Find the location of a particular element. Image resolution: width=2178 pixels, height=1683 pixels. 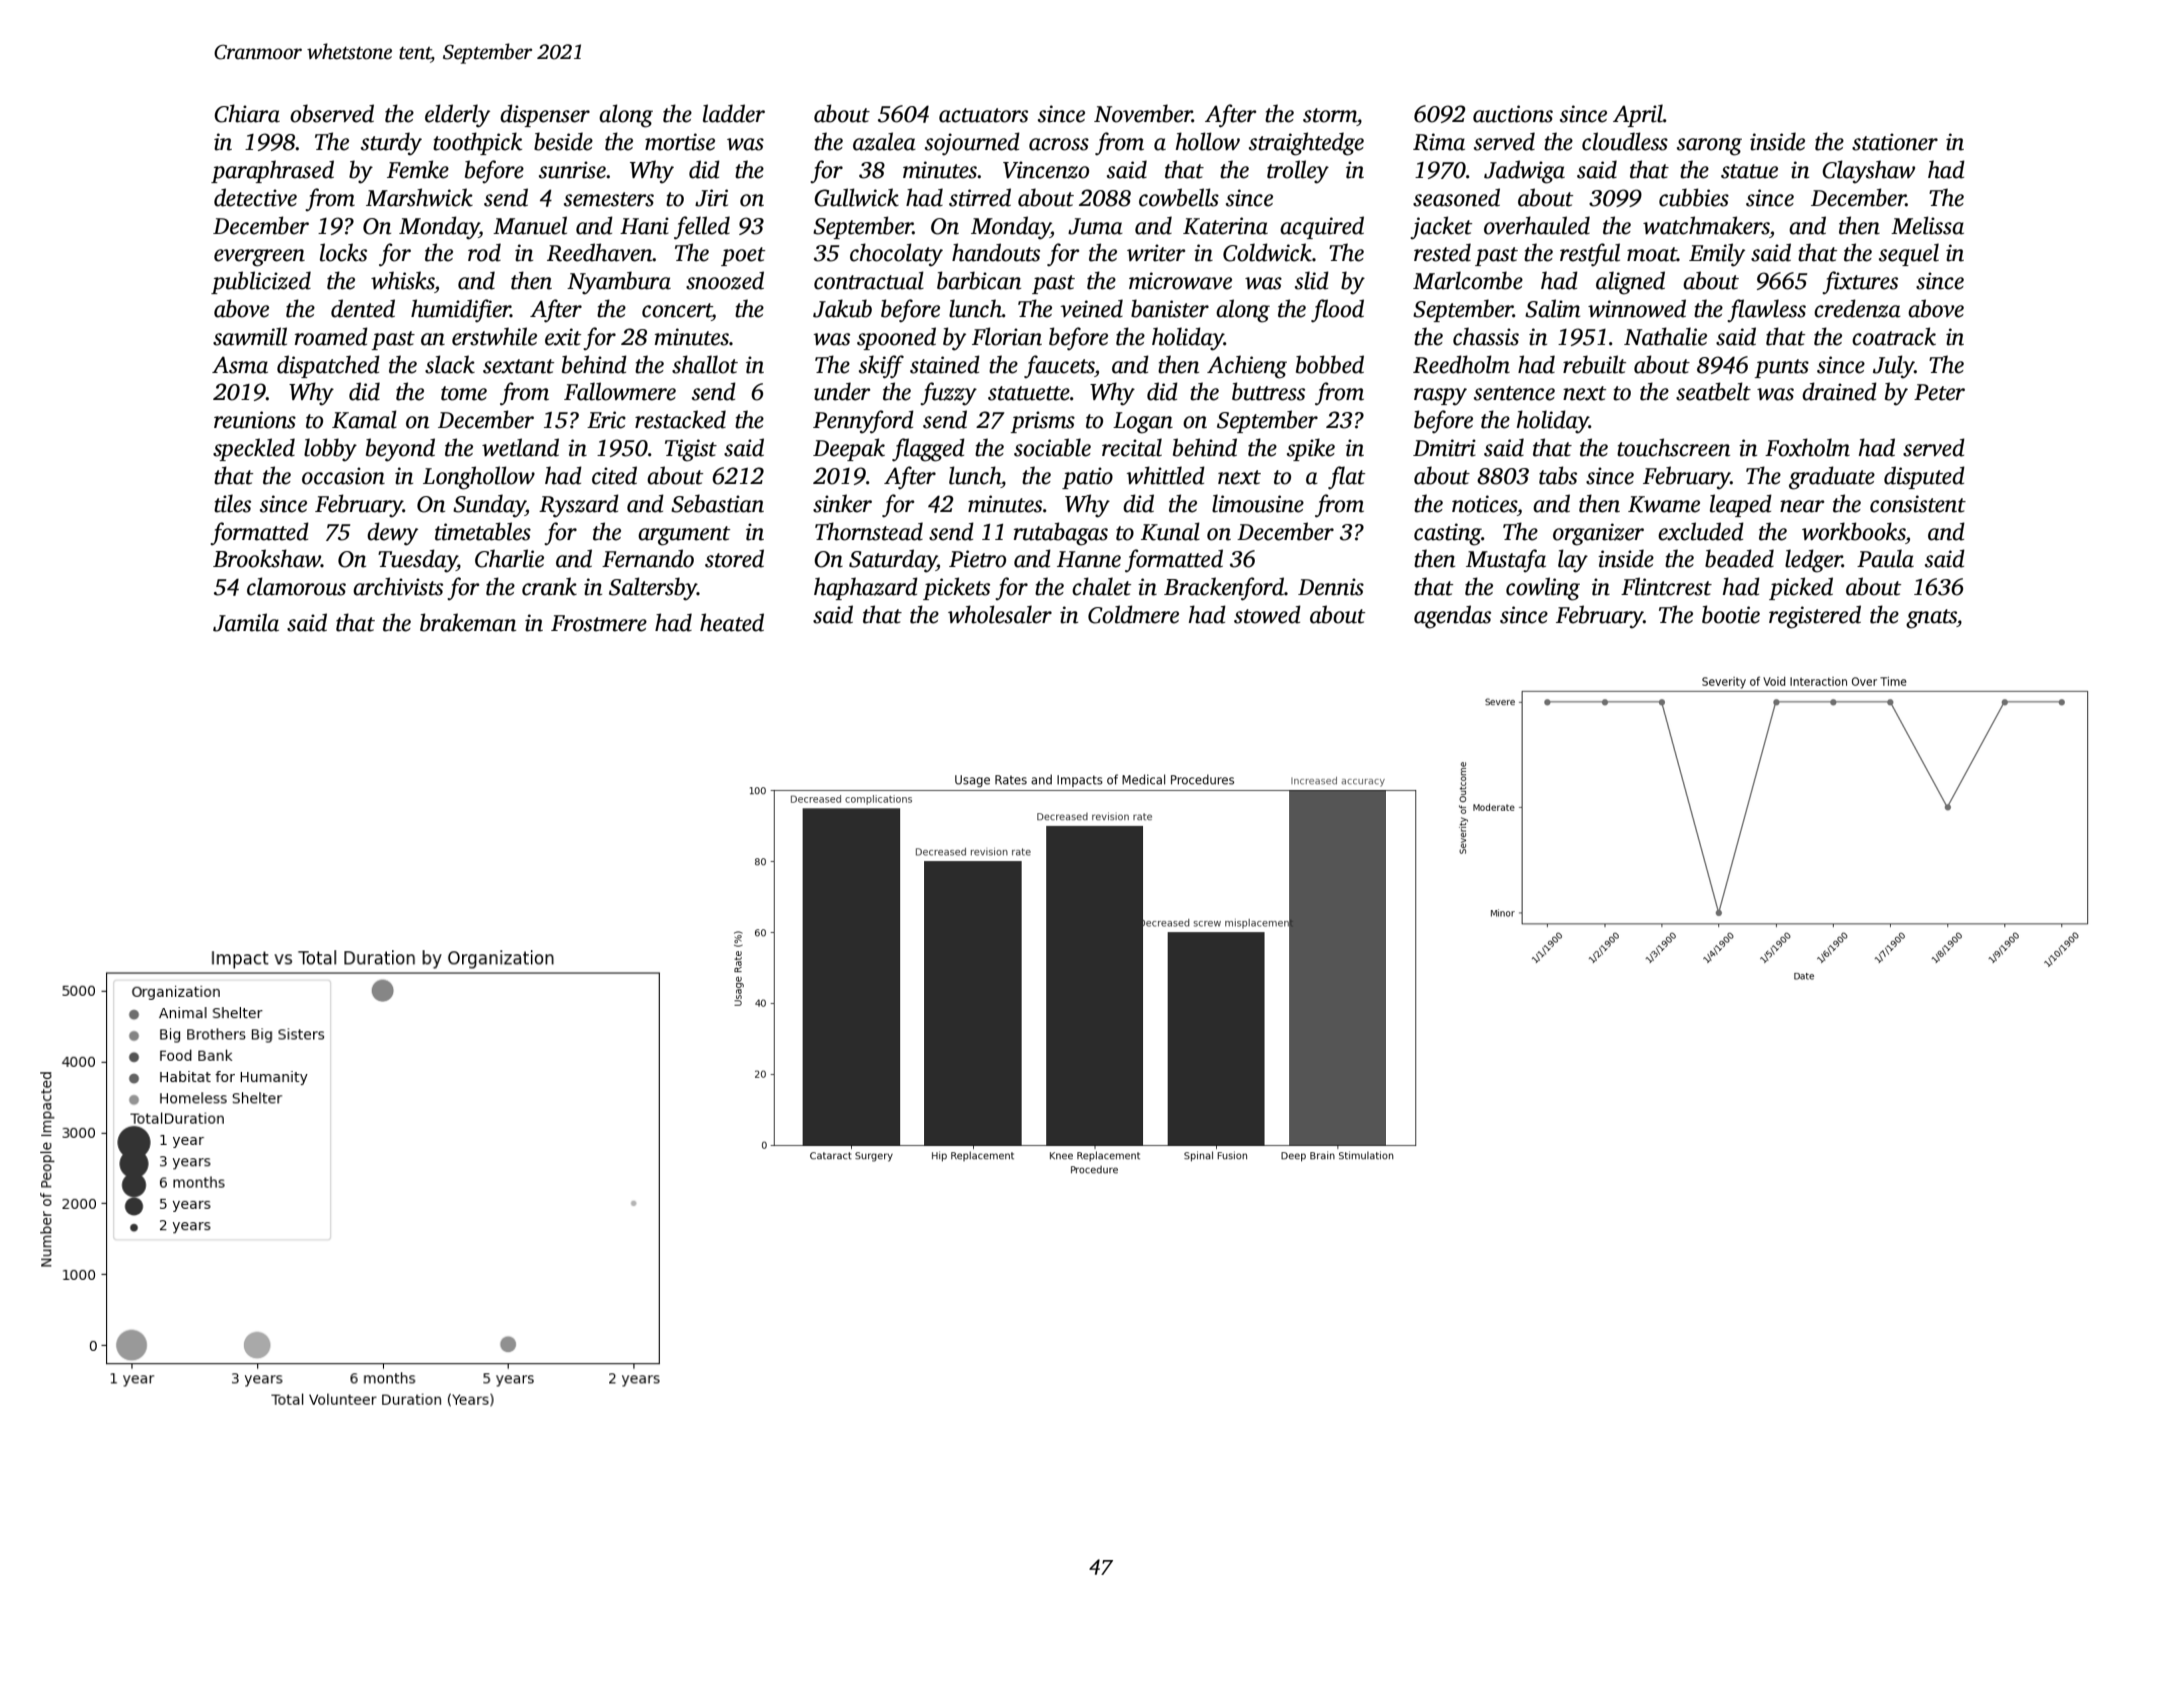

actuators is located at coordinates (983, 115).
